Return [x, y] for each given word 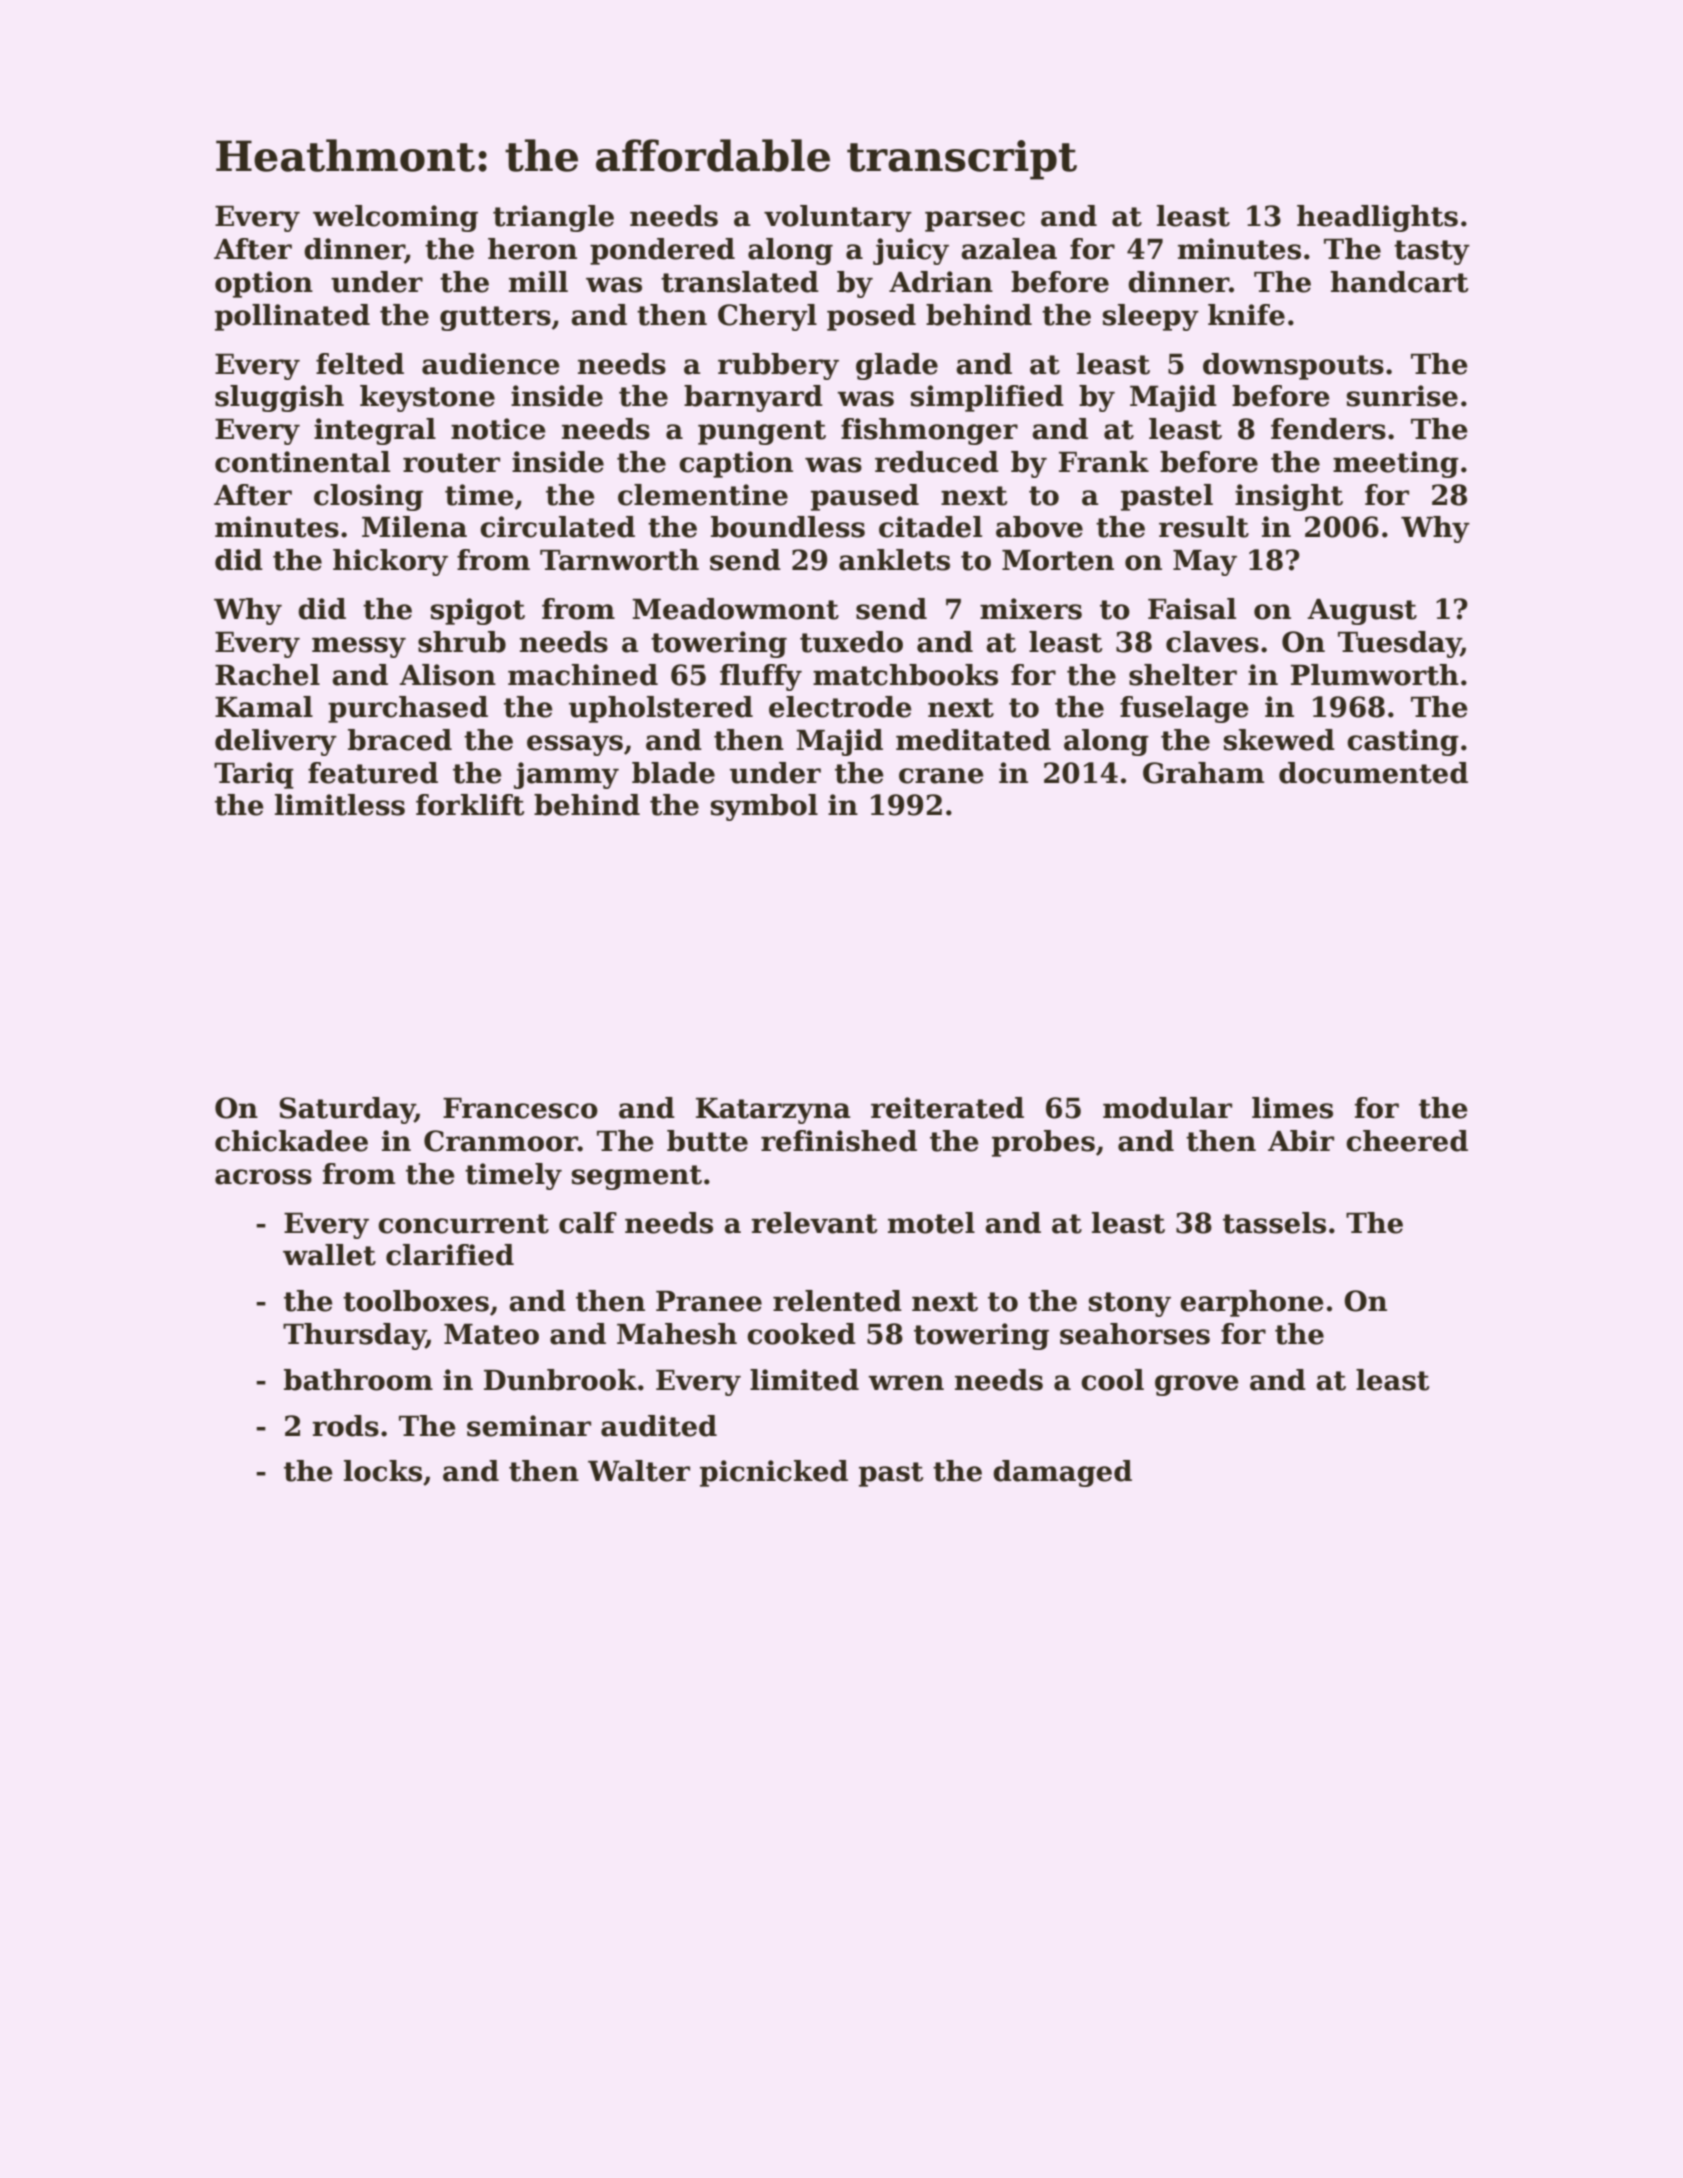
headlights [1377, 218]
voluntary [838, 218]
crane [941, 776]
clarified [450, 1255]
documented [1373, 773]
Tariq [254, 775]
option [264, 284]
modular [1167, 1108]
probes [1043, 1143]
